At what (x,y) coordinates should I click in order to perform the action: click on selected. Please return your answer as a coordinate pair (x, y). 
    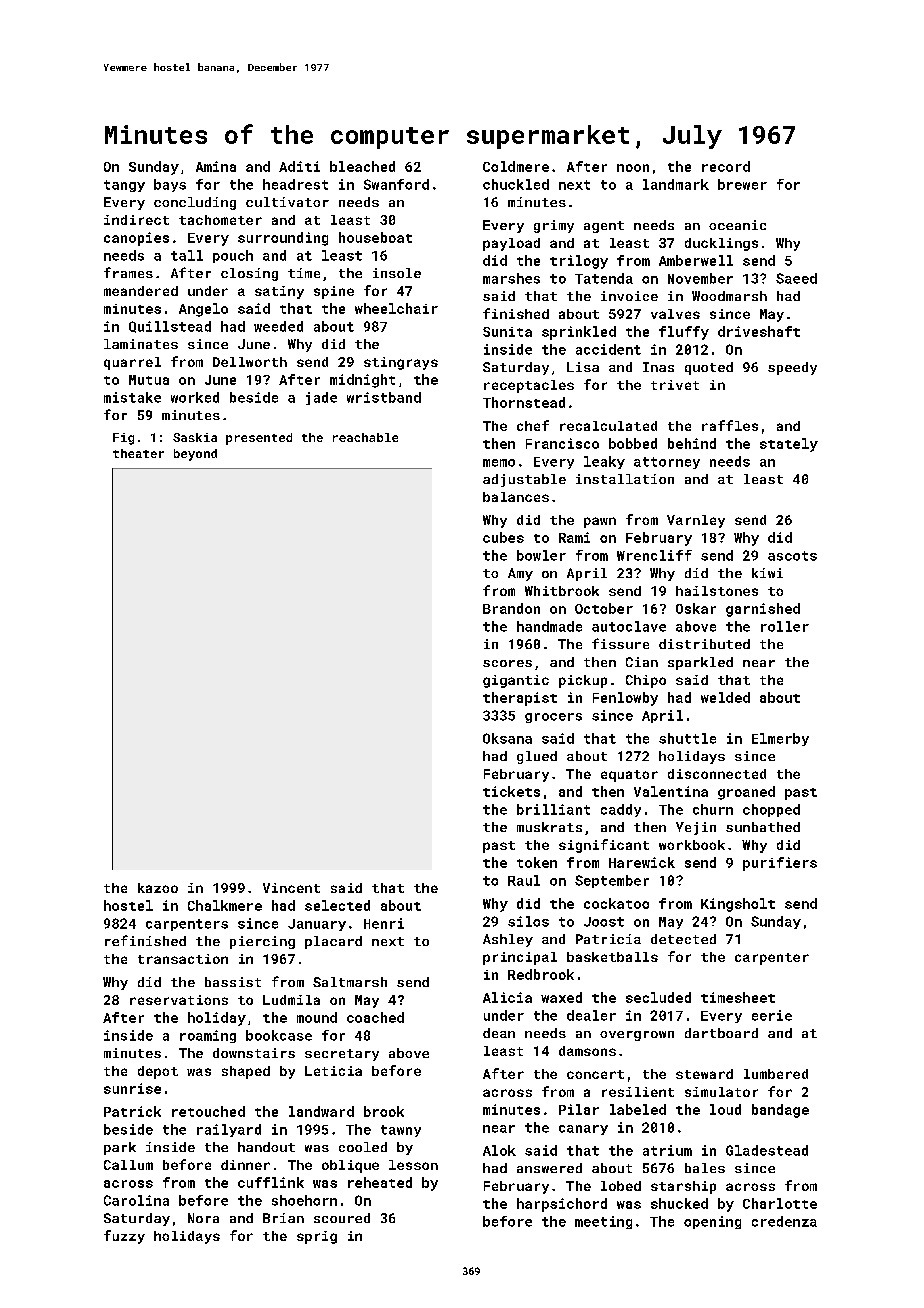
    Looking at the image, I should click on (337, 905).
